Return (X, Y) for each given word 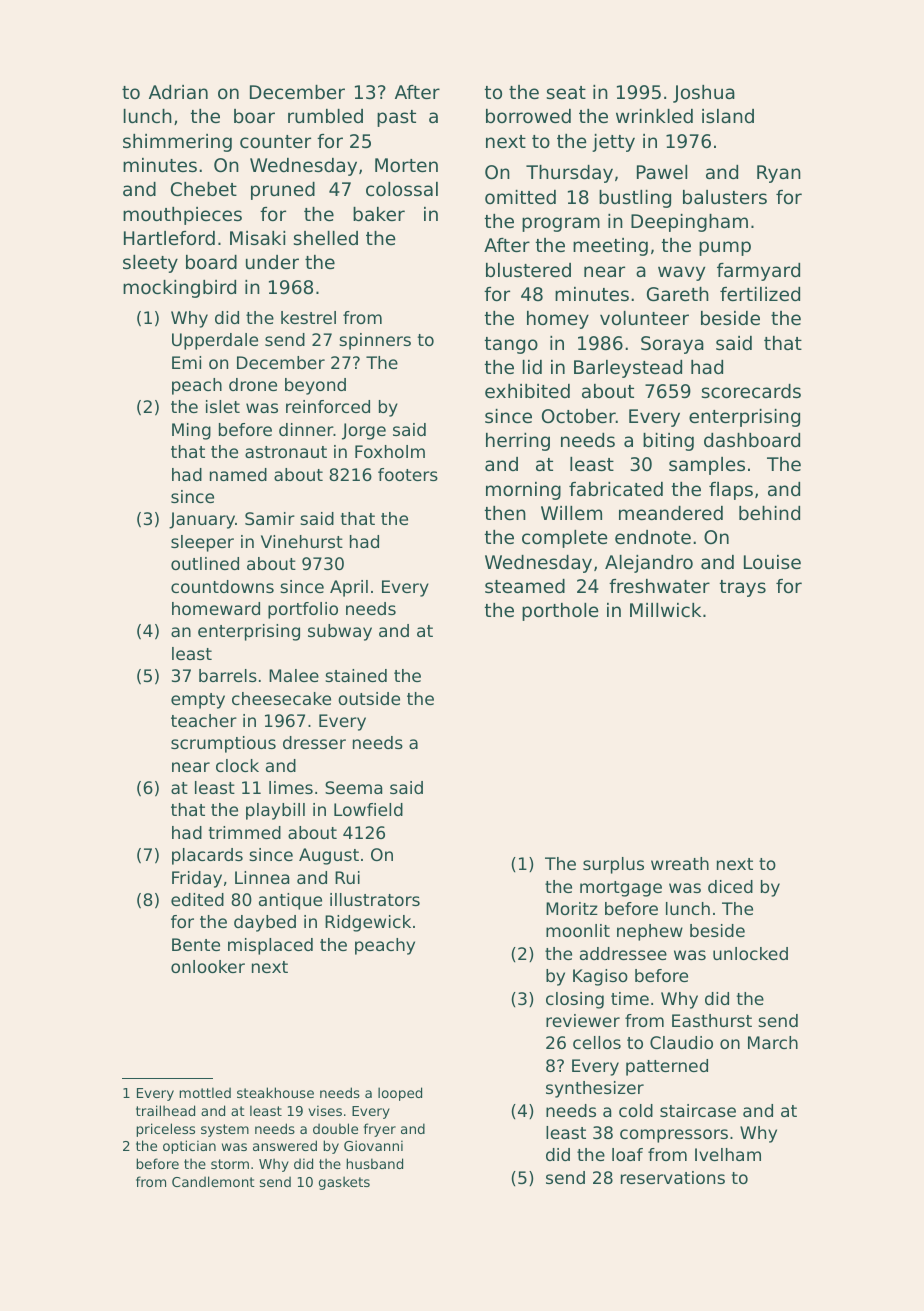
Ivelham (728, 1154)
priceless (165, 1130)
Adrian (178, 92)
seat (566, 92)
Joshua (704, 94)
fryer (380, 1130)
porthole (560, 612)
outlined (205, 563)
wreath (680, 863)
